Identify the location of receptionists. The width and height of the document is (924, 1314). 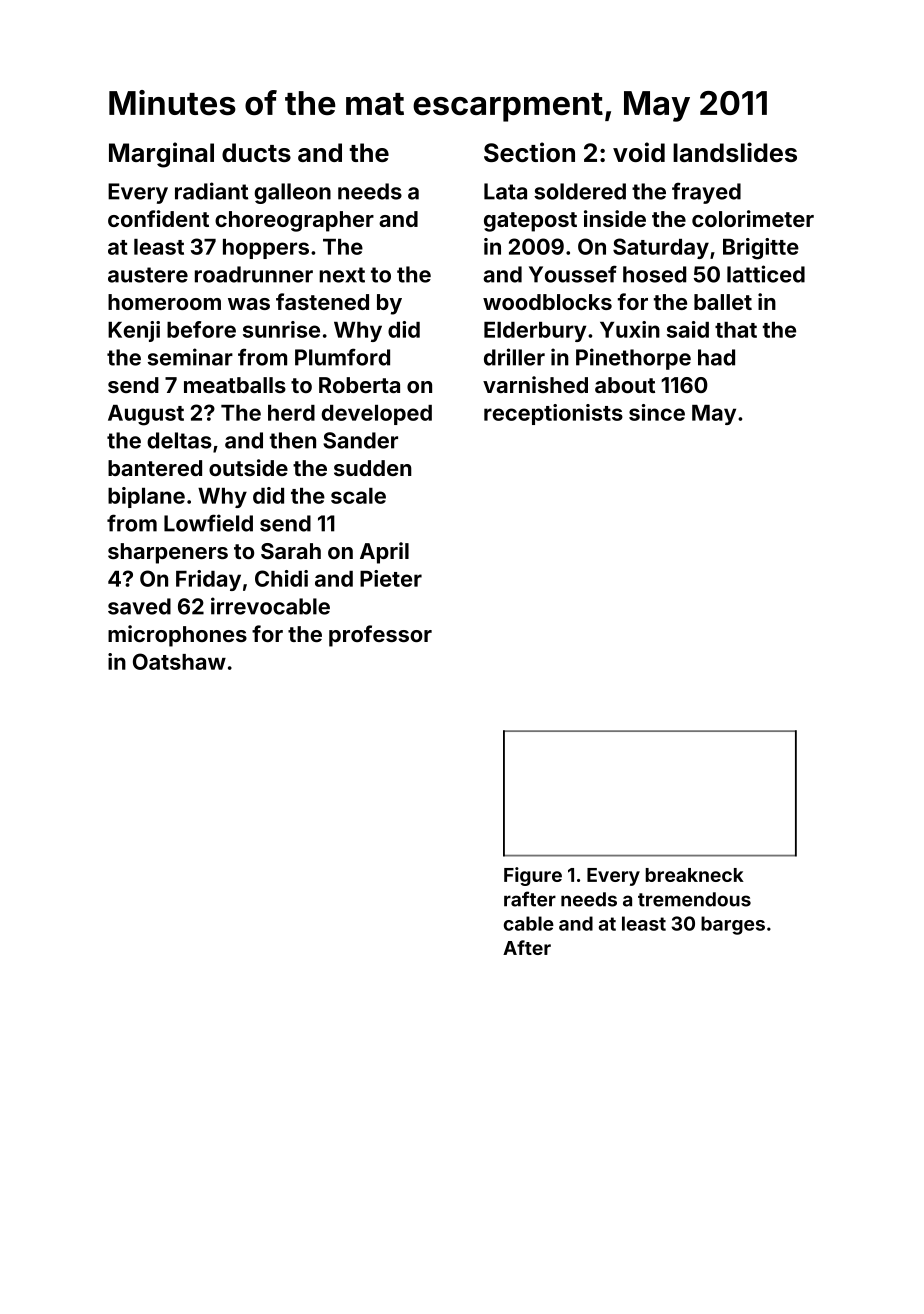
(553, 414).
